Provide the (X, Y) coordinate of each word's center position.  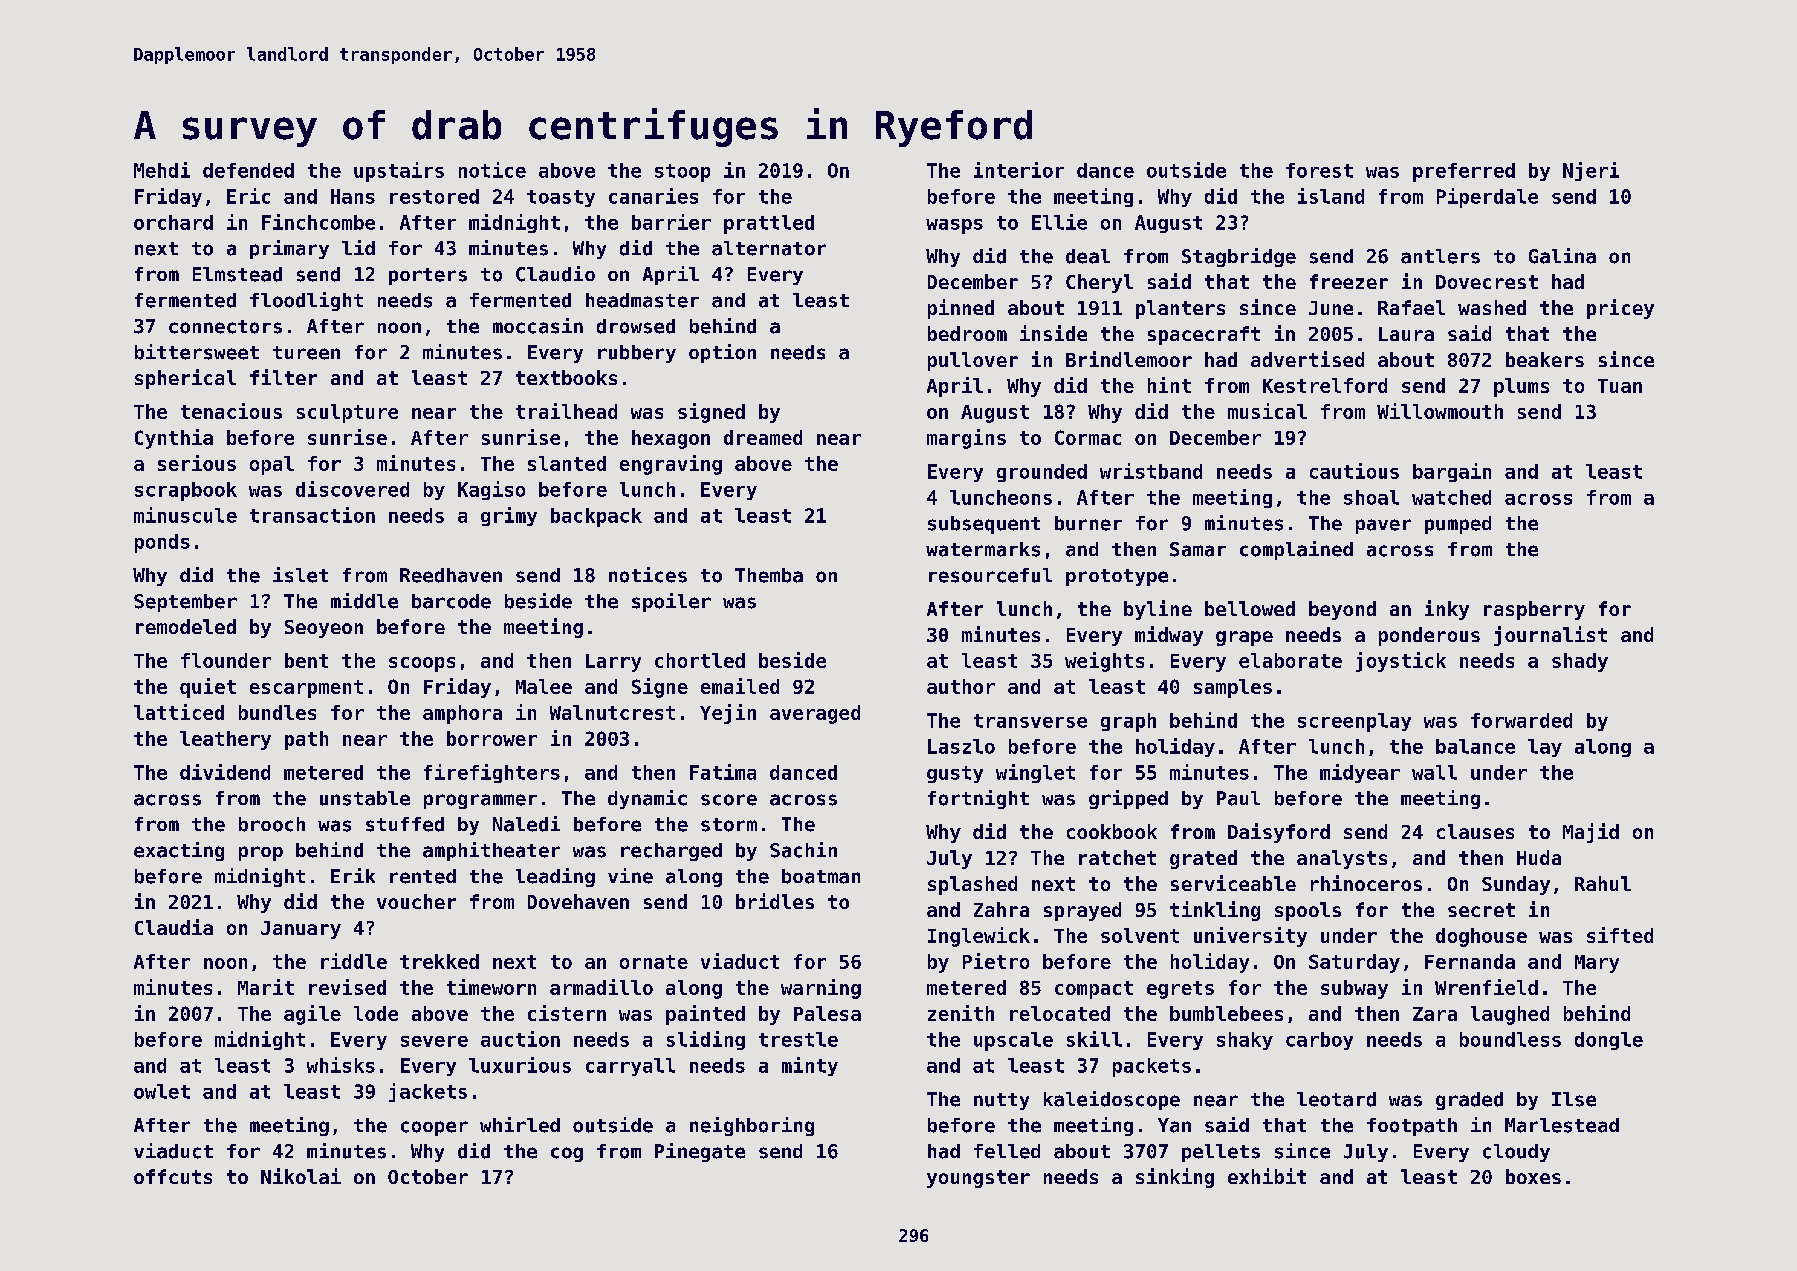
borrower (492, 738)
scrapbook (186, 491)
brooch (272, 824)
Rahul (1603, 883)
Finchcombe (318, 222)
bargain (1452, 472)
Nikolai (301, 1176)
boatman (821, 876)
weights (1104, 662)
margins (966, 439)
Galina (1562, 256)
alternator (769, 248)
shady (1580, 662)
